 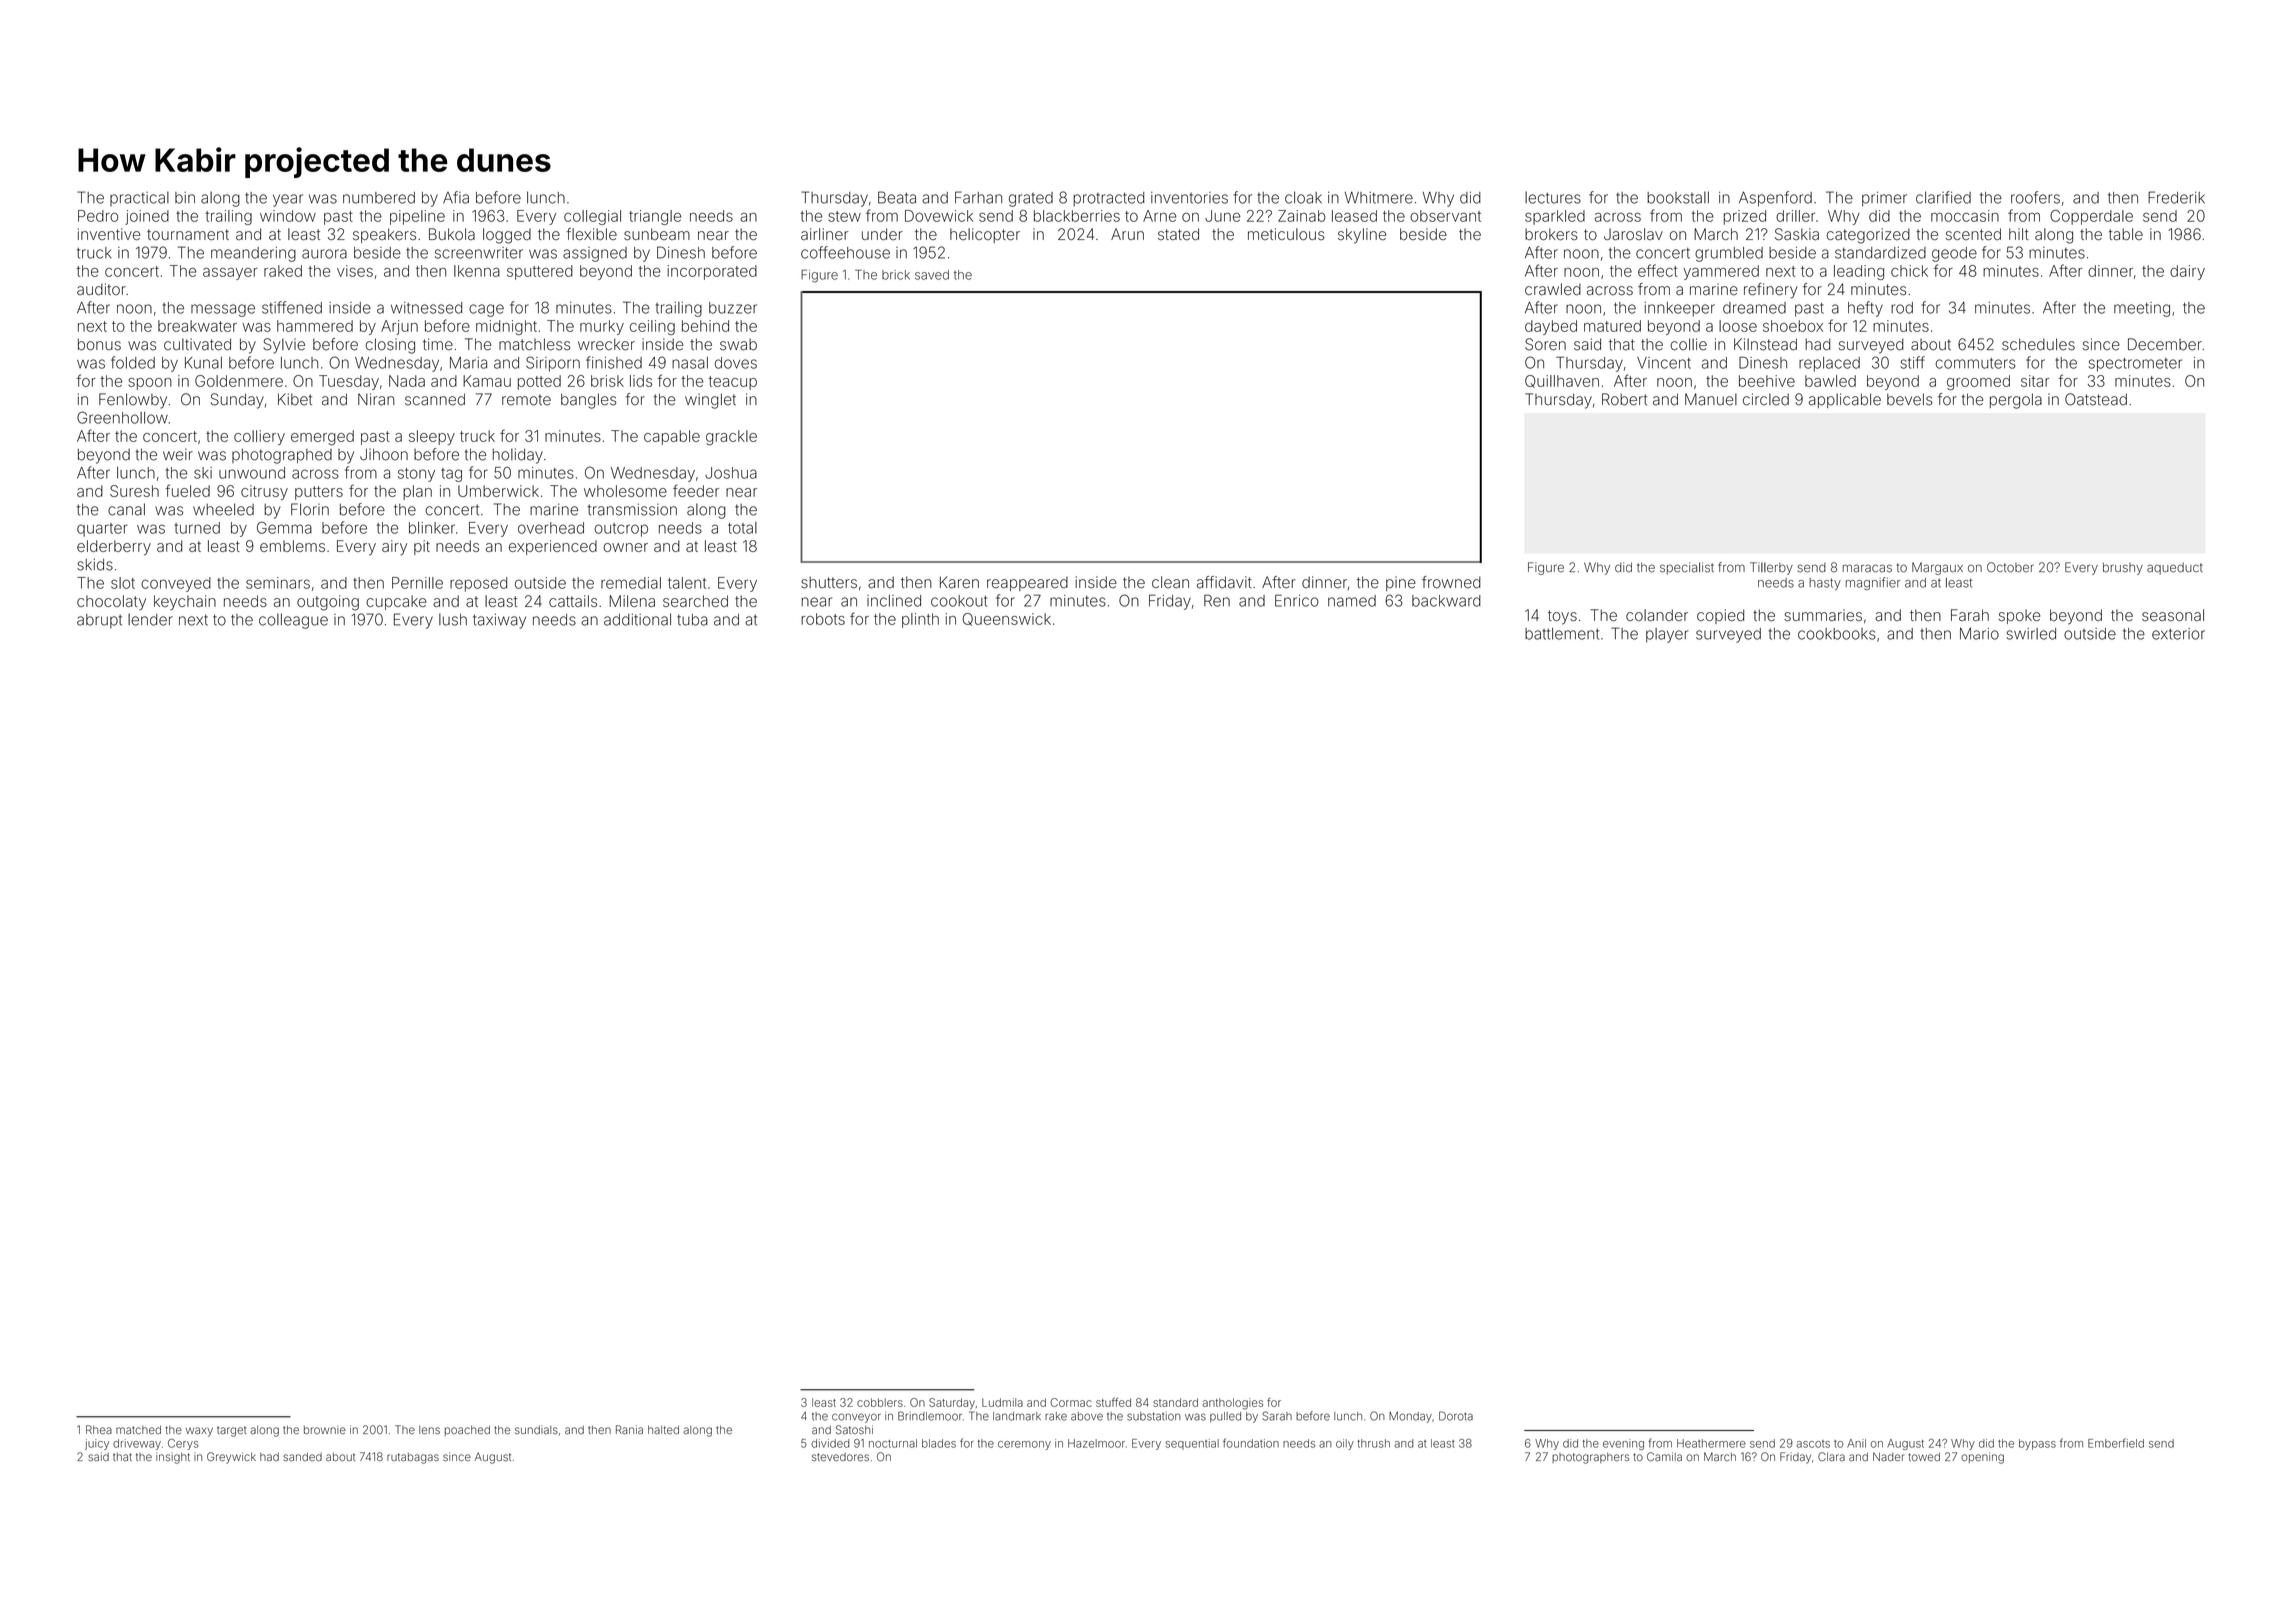 What do you see at coordinates (637, 619) in the page?
I see `additional` at bounding box center [637, 619].
